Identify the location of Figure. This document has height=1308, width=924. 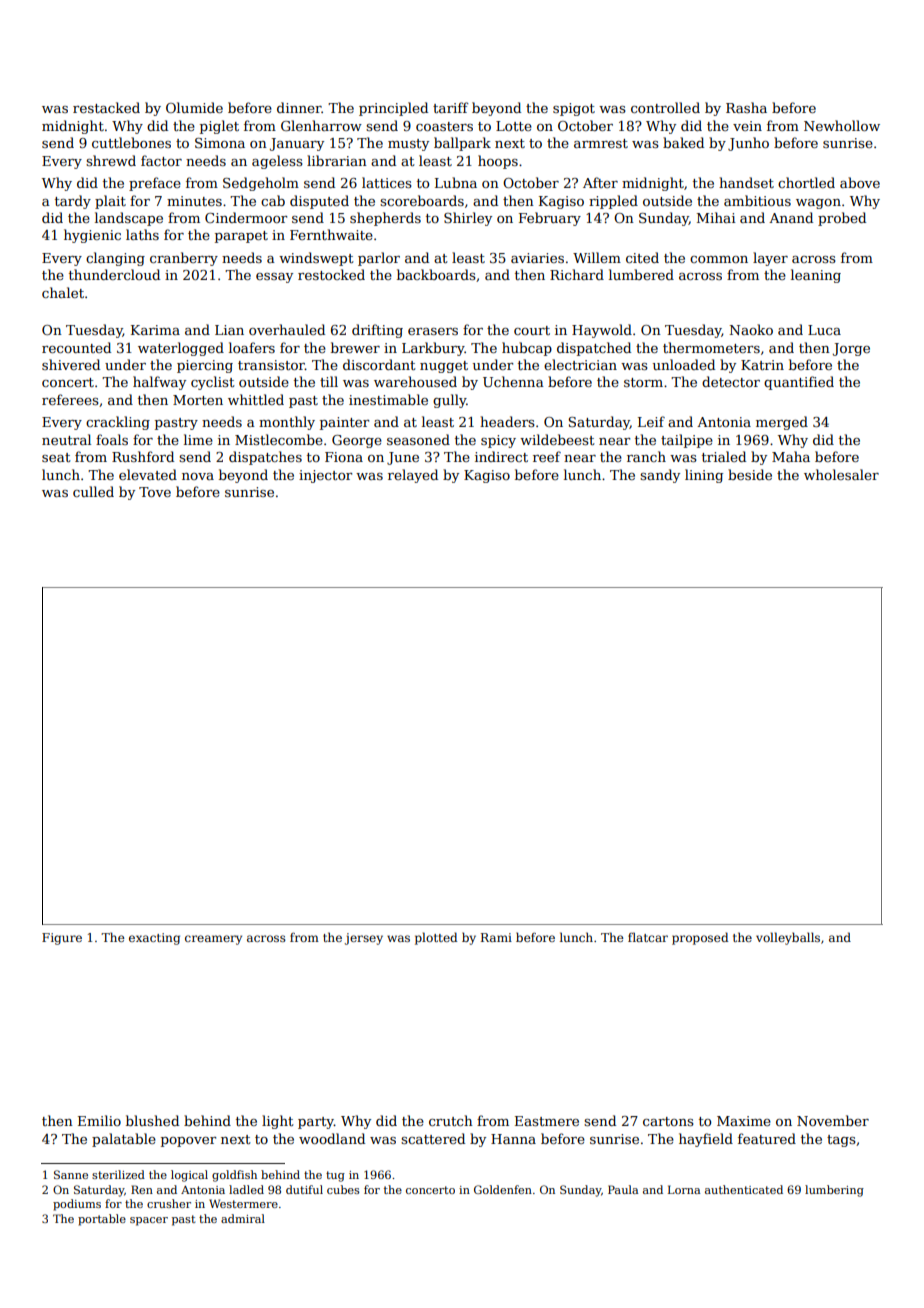
(62, 939).
